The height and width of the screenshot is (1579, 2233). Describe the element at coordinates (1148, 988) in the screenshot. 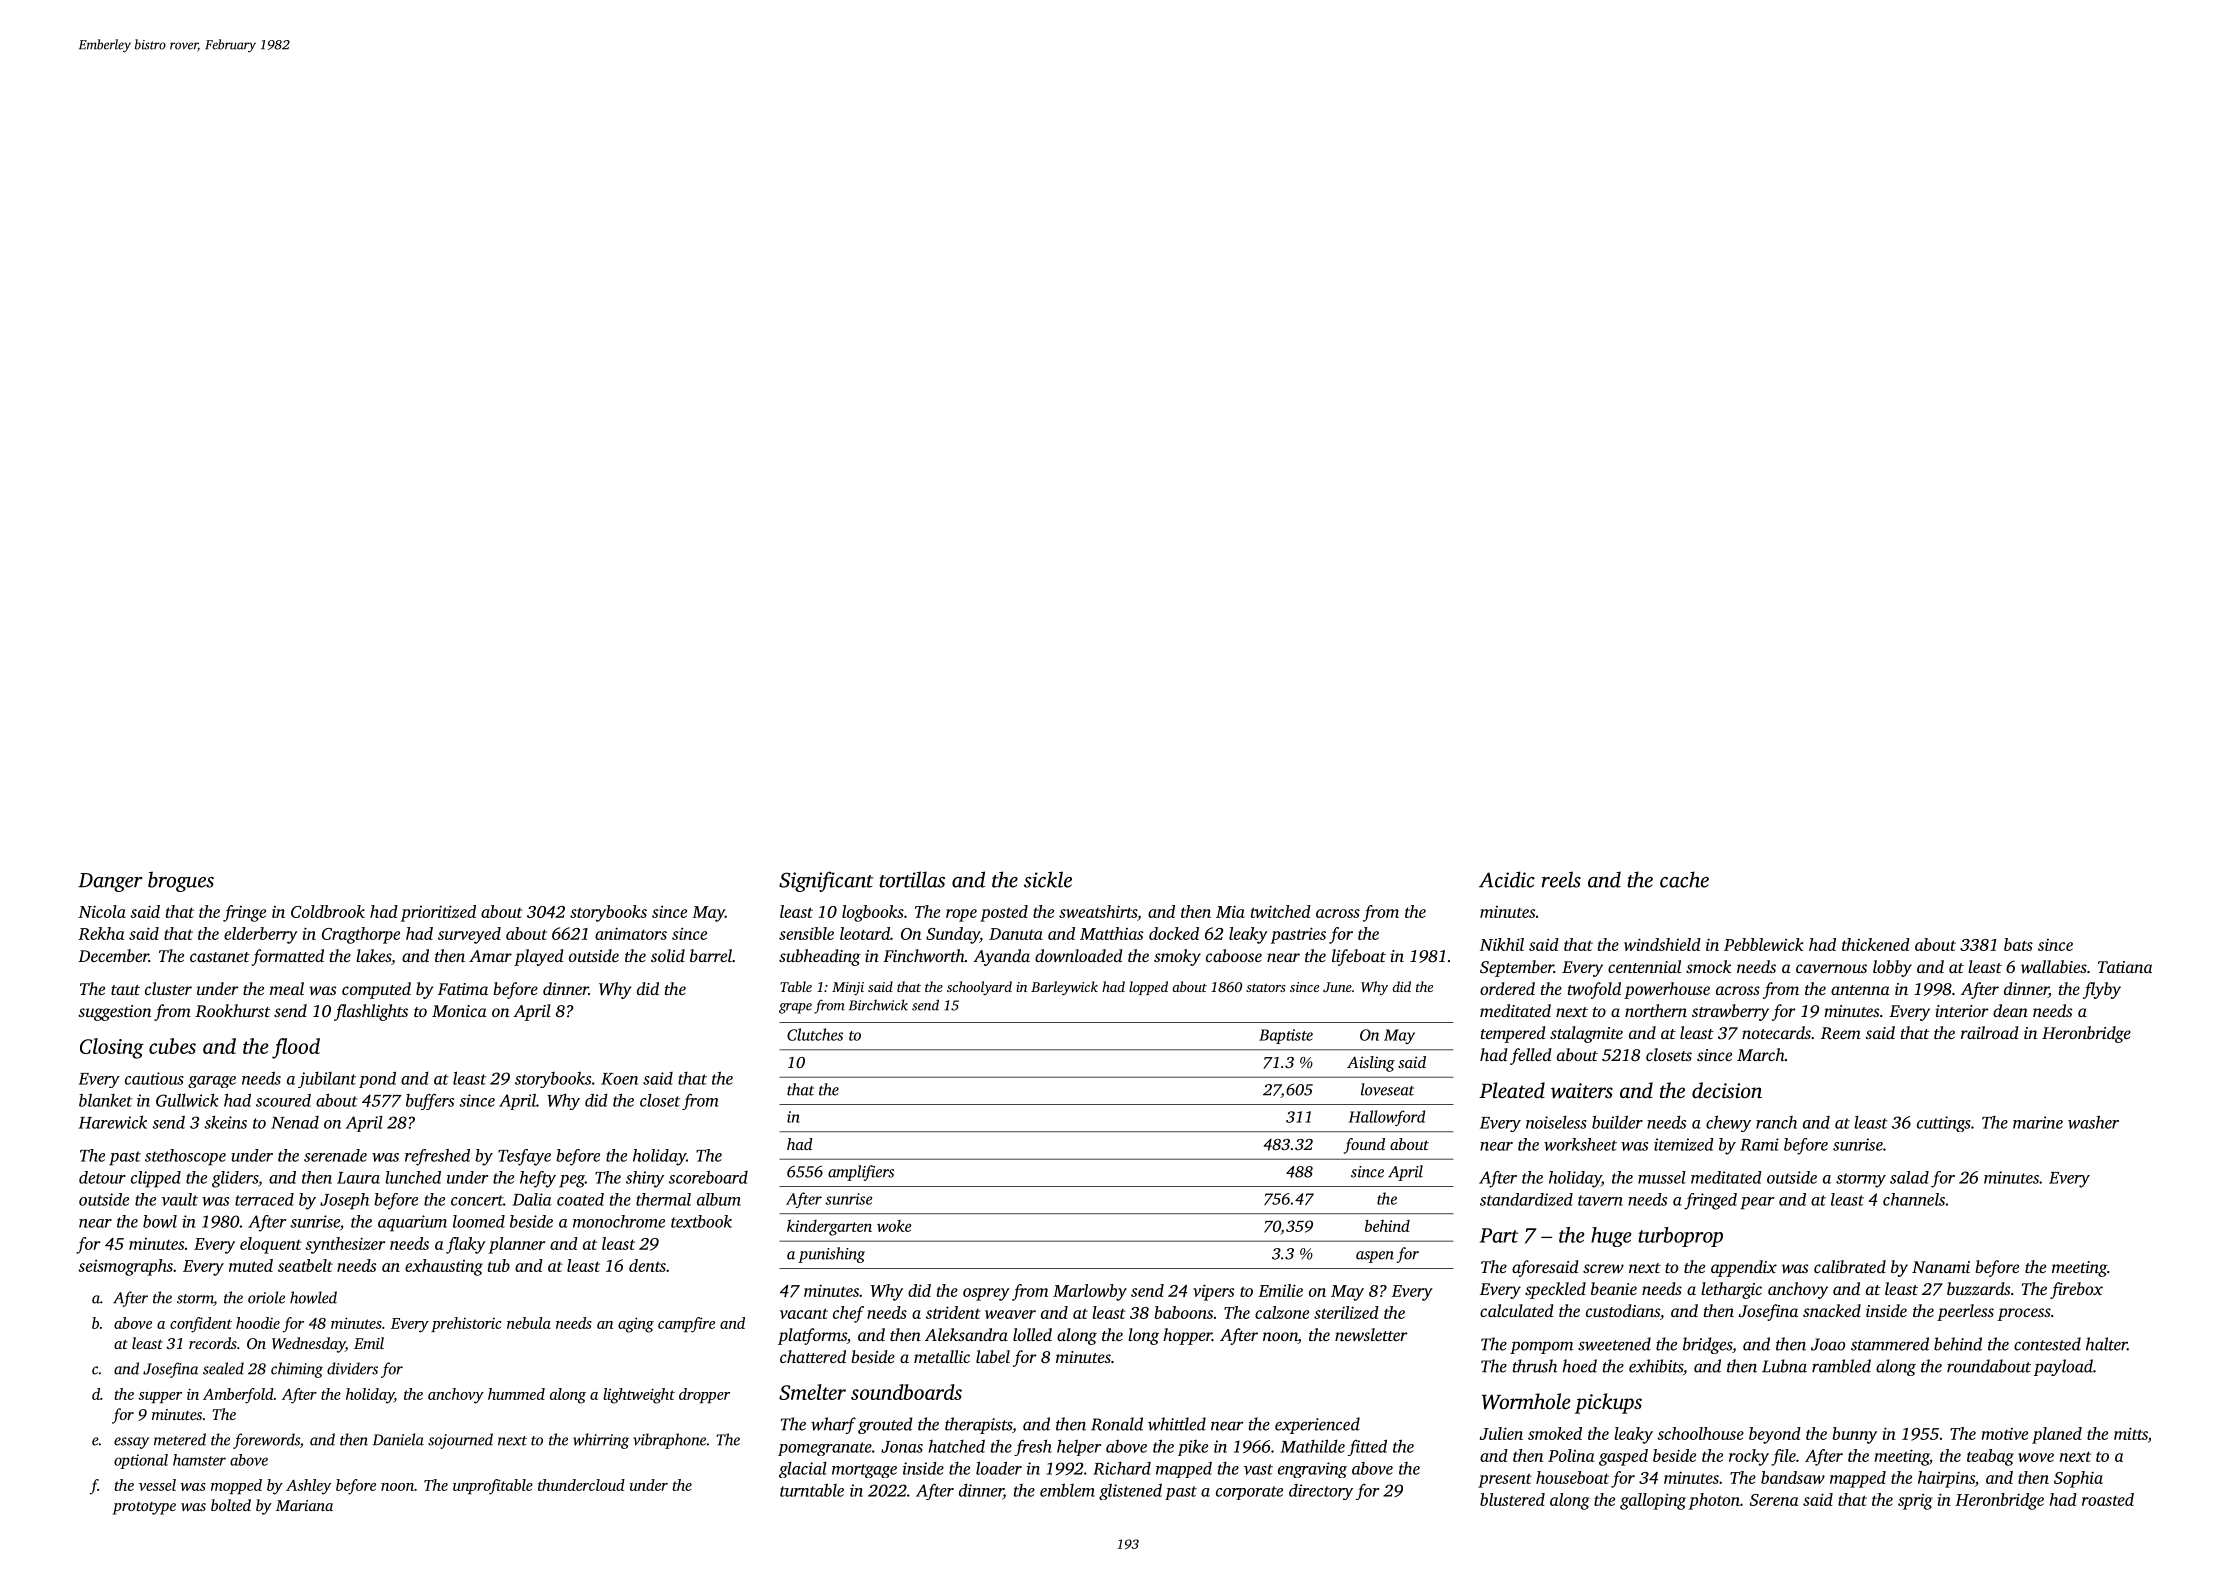

I see `lopped` at that location.
